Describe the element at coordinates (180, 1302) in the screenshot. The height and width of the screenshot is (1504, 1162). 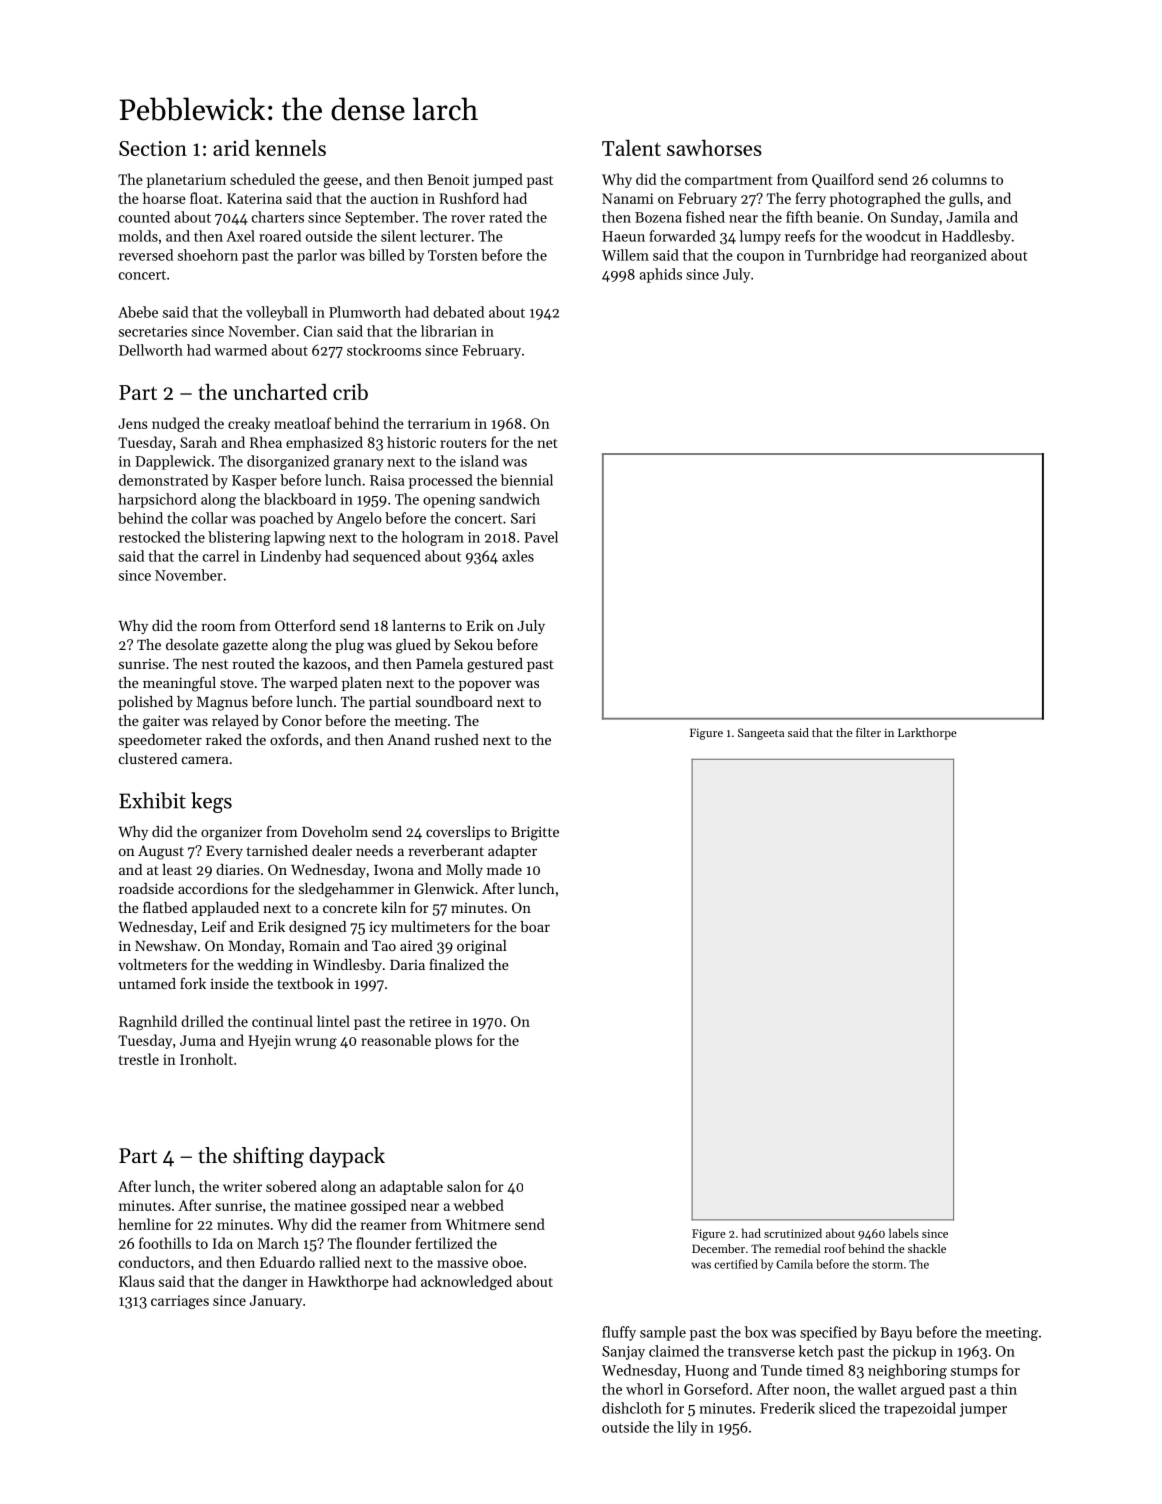
I see `carriages` at that location.
